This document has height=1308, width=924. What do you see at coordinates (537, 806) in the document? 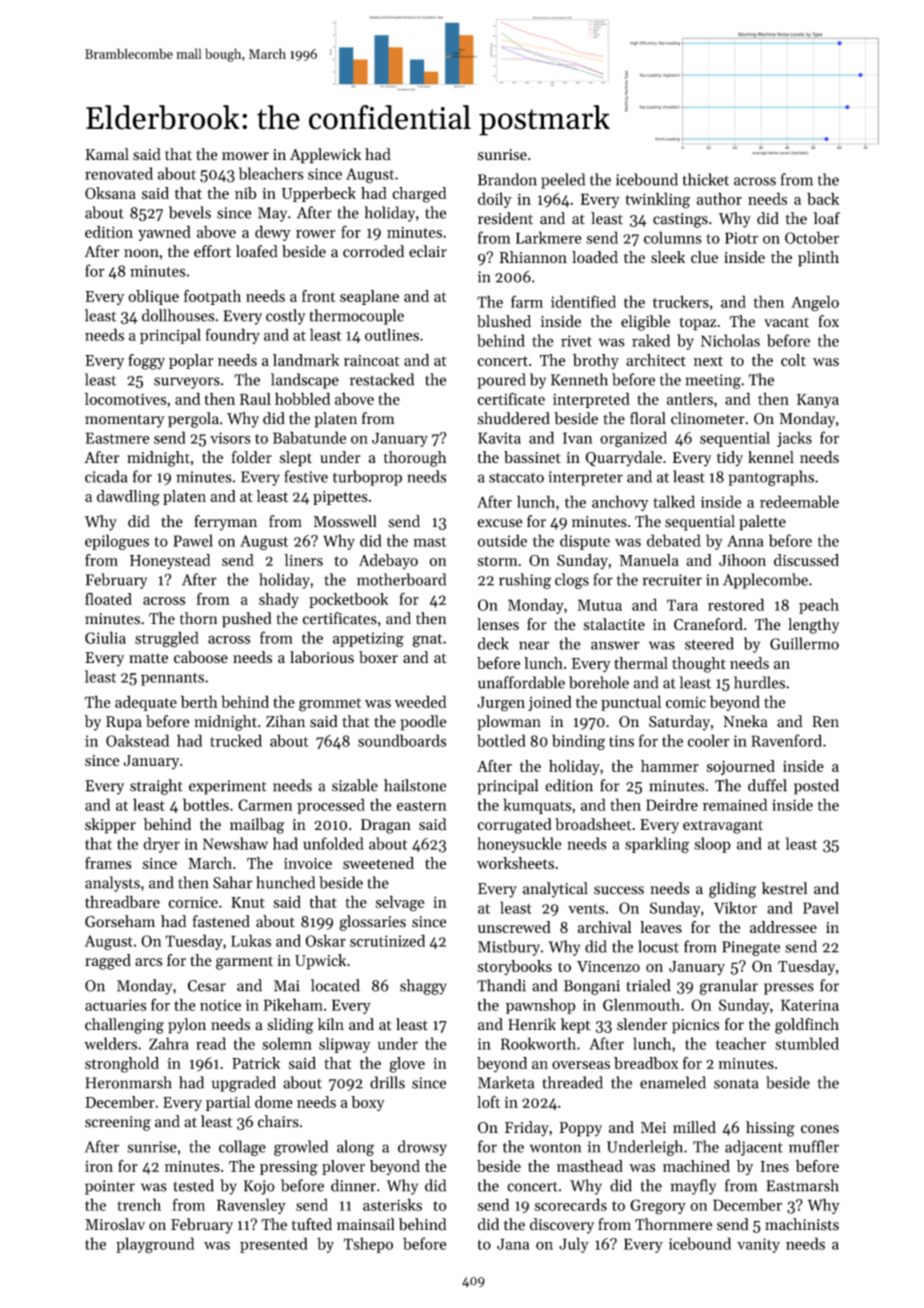
I see `kumquats` at bounding box center [537, 806].
